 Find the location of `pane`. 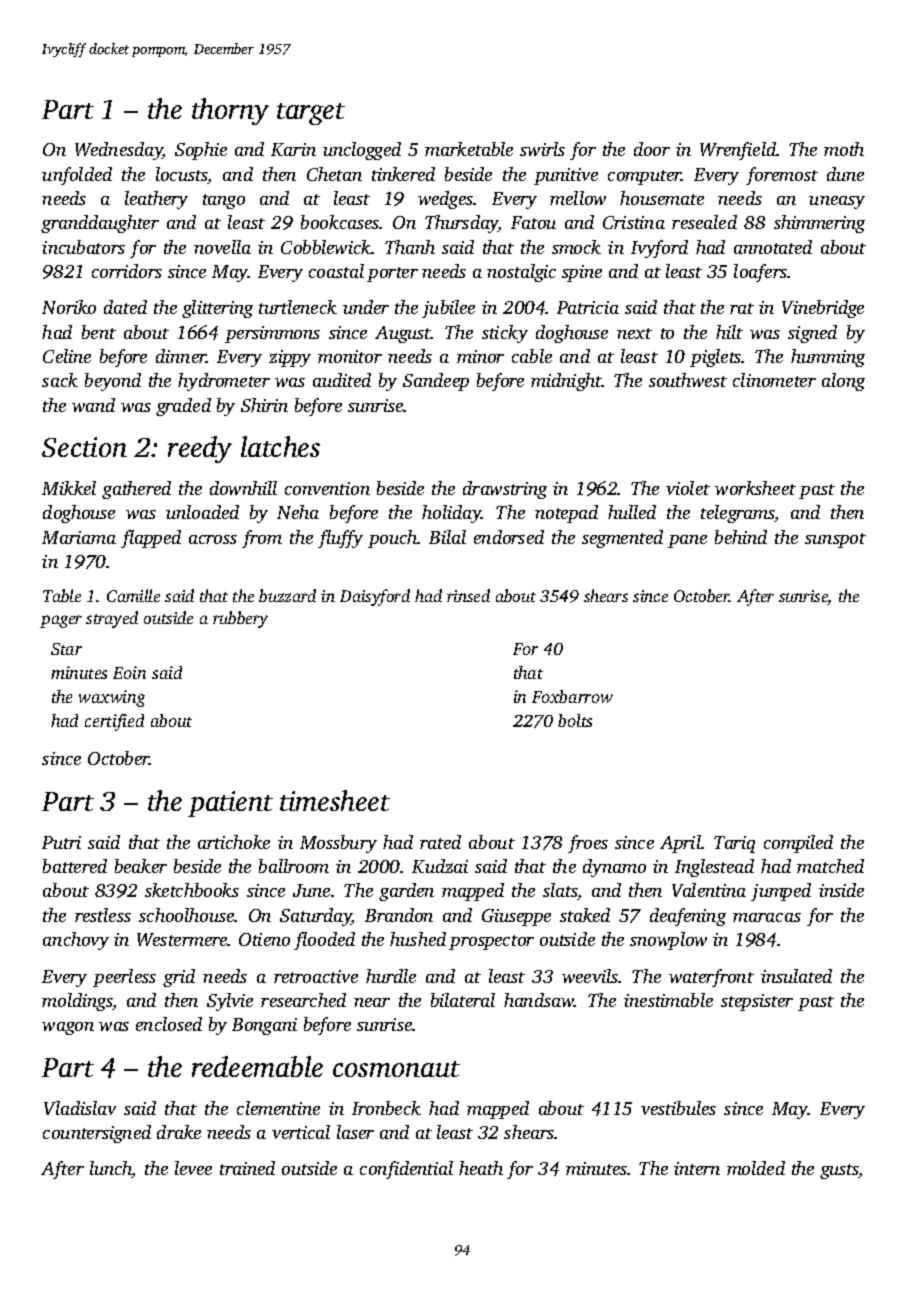

pane is located at coordinates (687, 541).
